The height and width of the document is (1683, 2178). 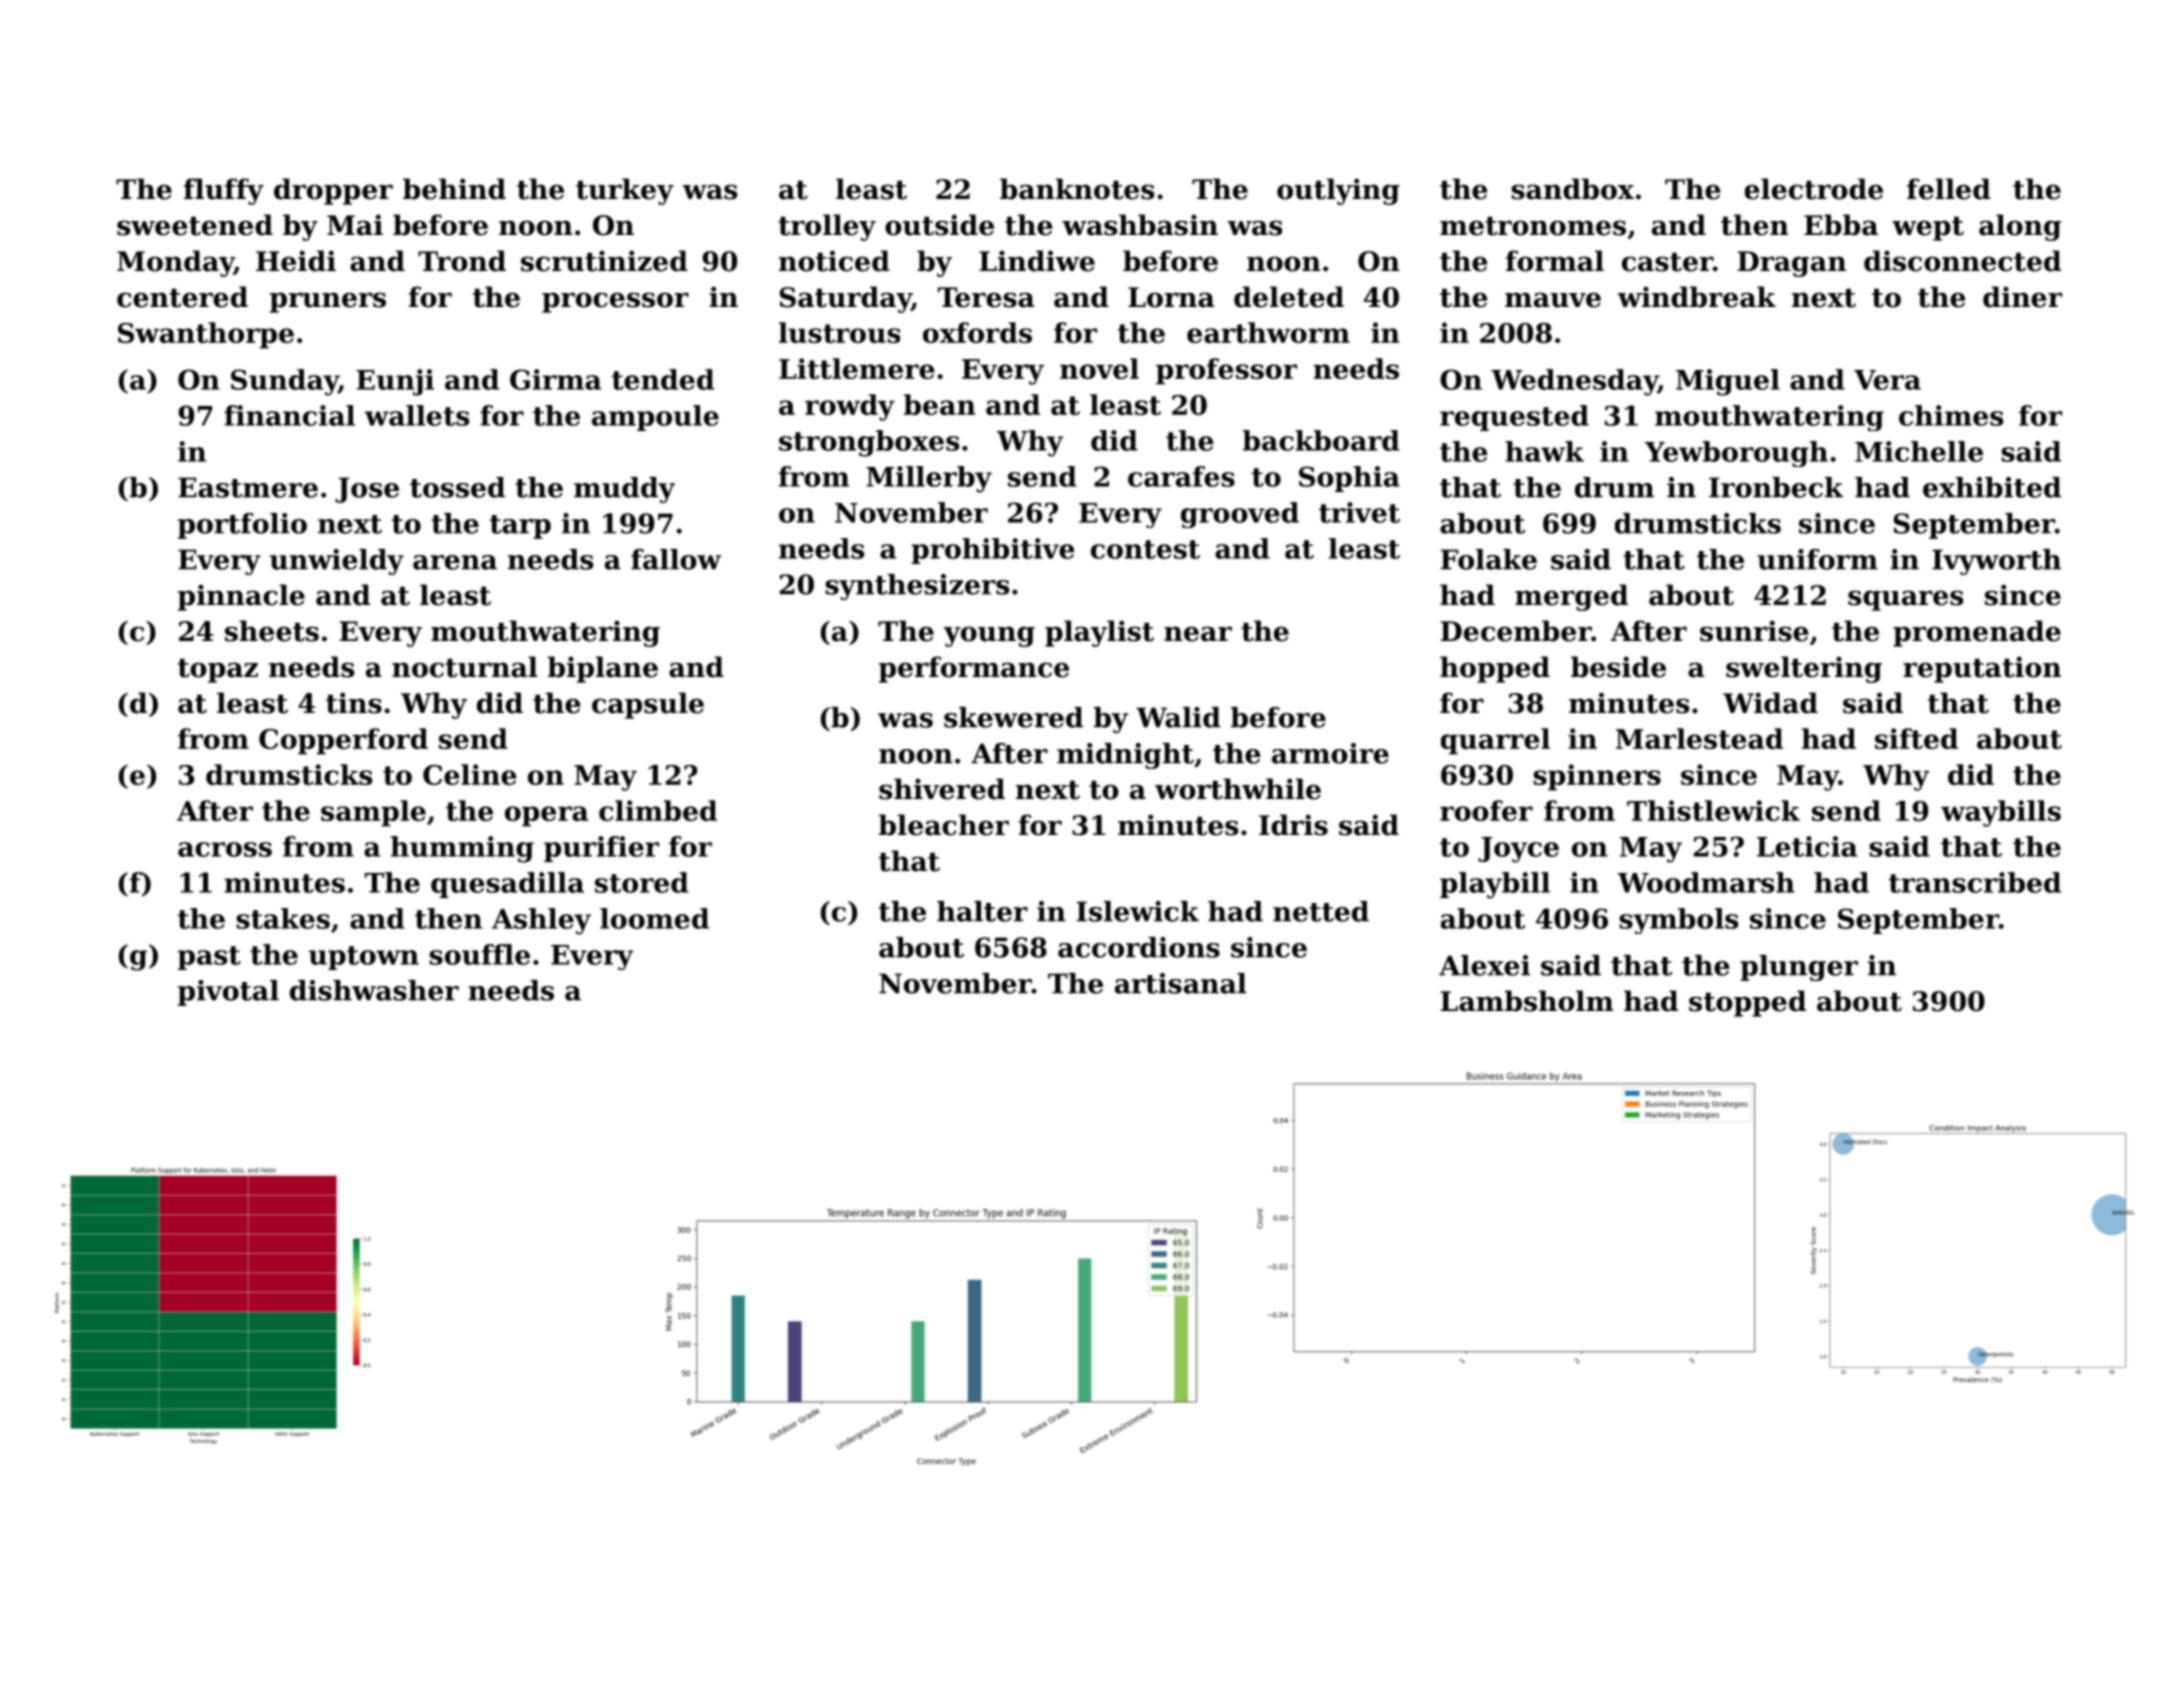 What do you see at coordinates (977, 332) in the document?
I see `oxfords` at bounding box center [977, 332].
